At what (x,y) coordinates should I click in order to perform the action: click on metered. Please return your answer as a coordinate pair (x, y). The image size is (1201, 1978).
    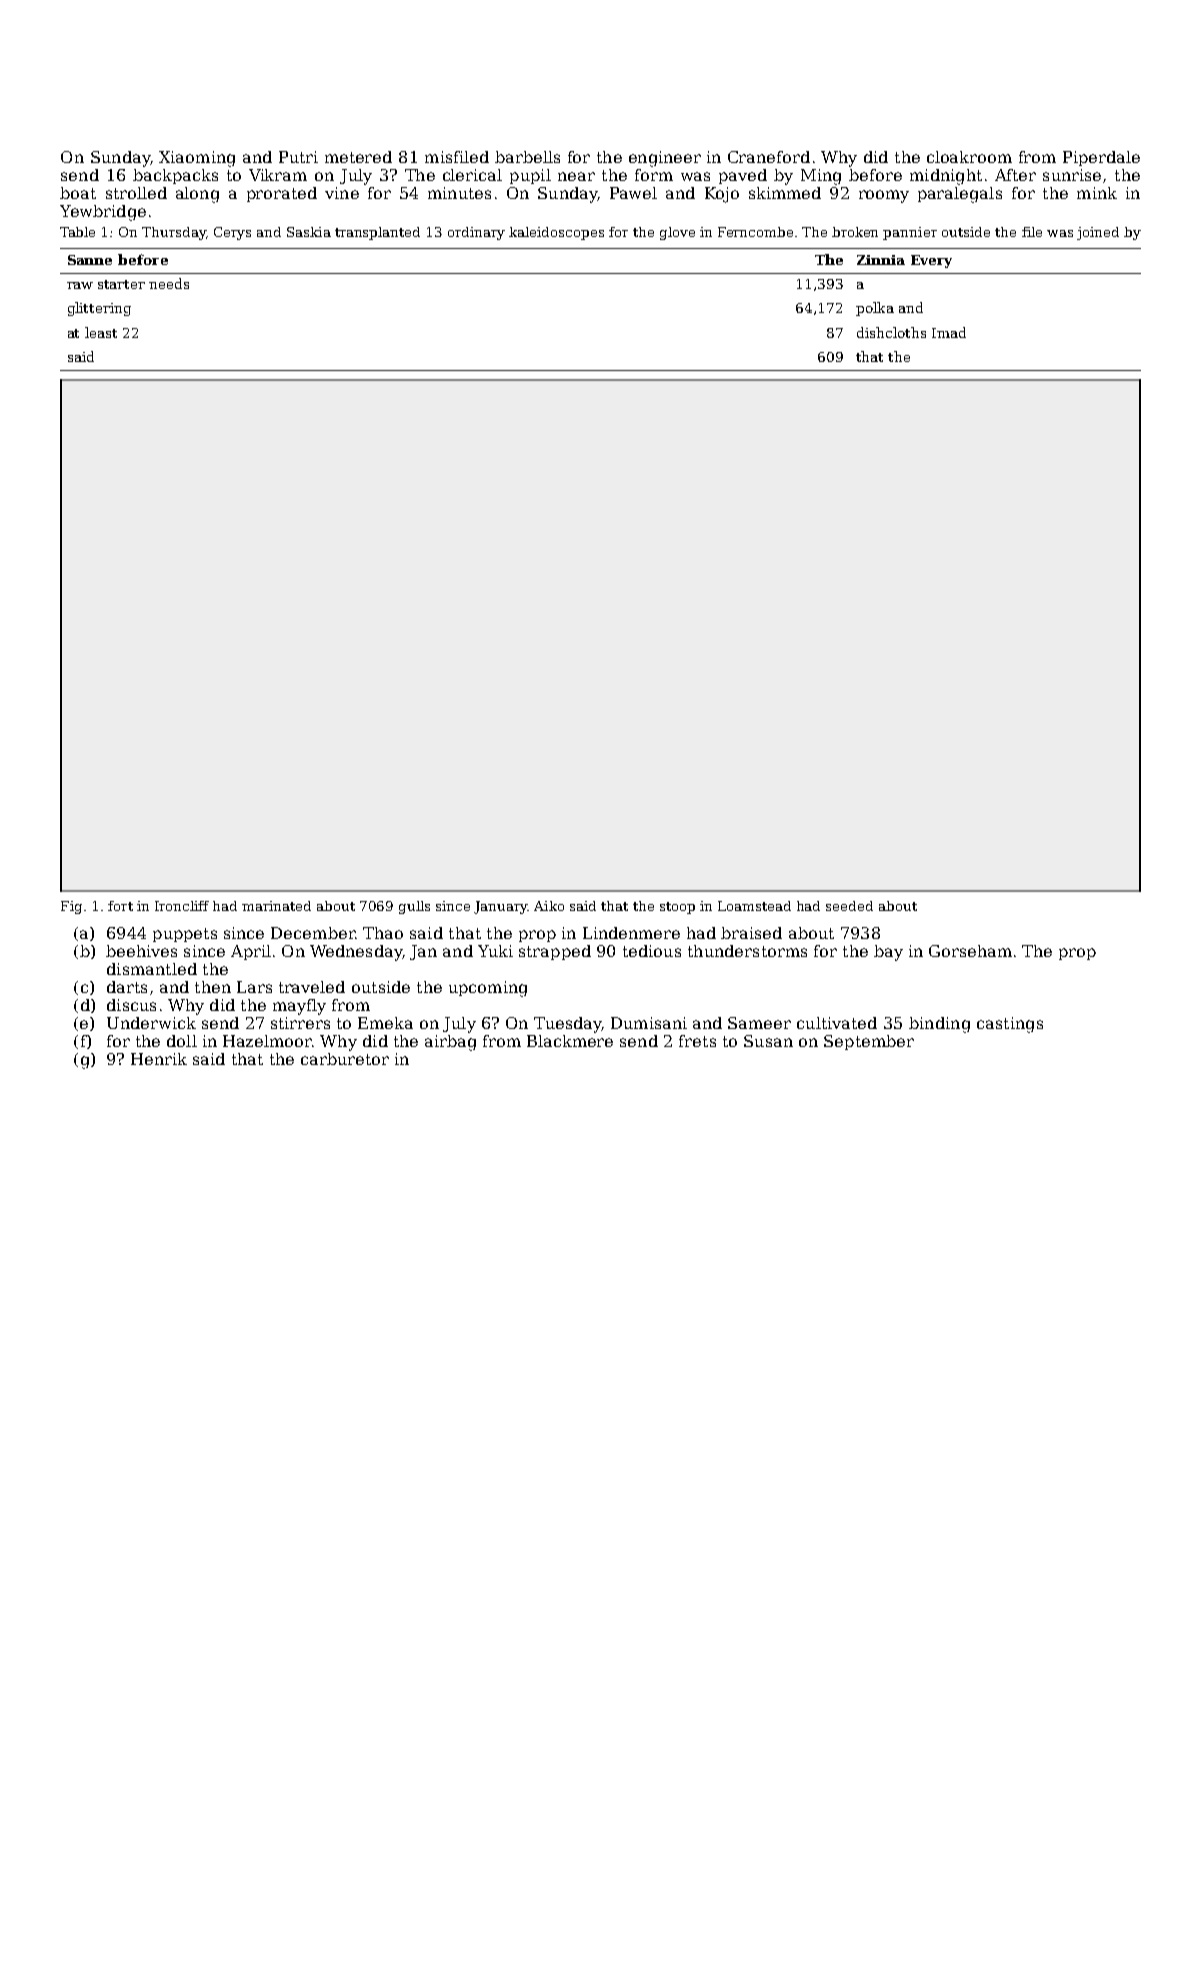
    Looking at the image, I should click on (358, 157).
